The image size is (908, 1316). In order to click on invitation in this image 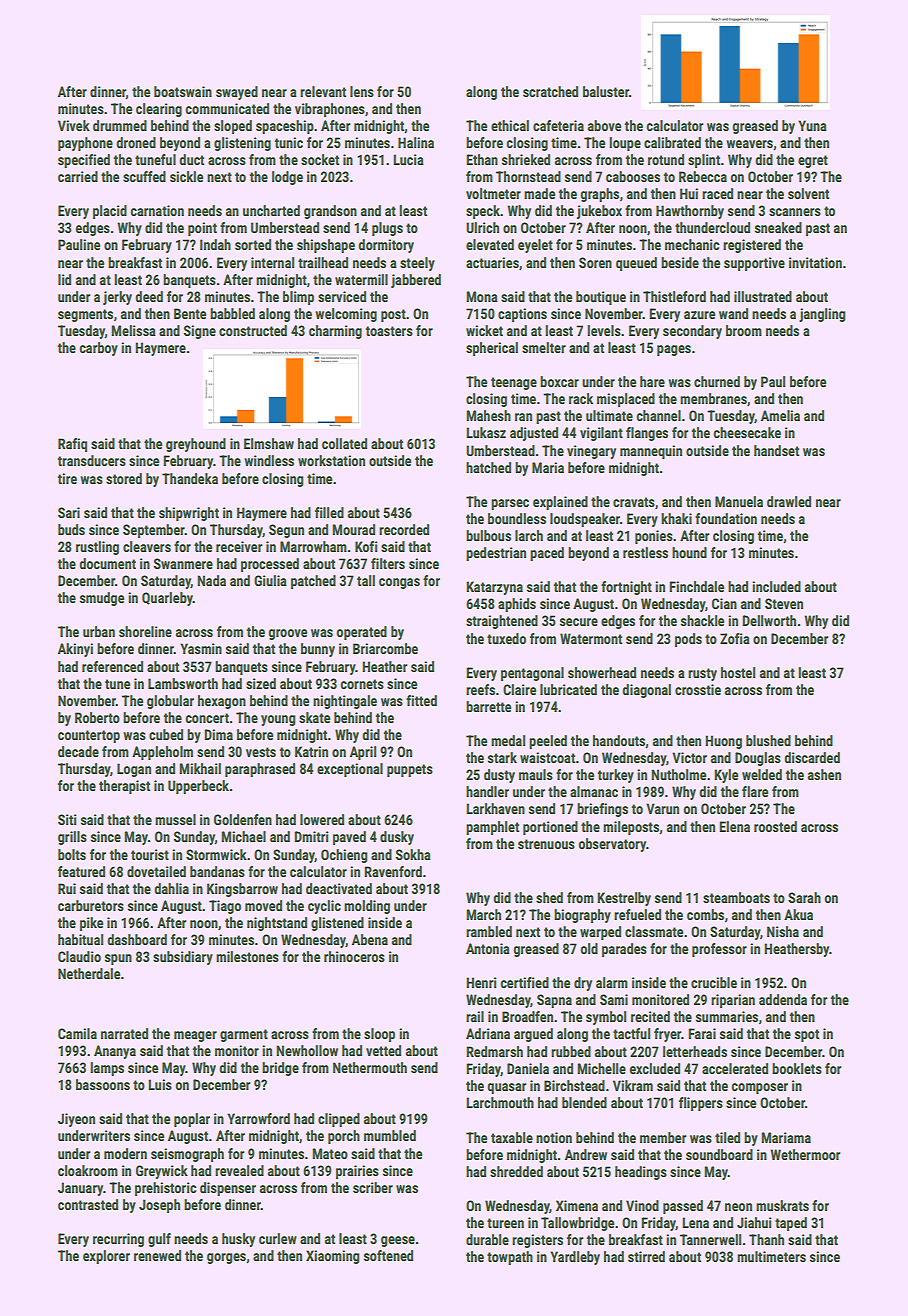, I will do `click(815, 262)`.
